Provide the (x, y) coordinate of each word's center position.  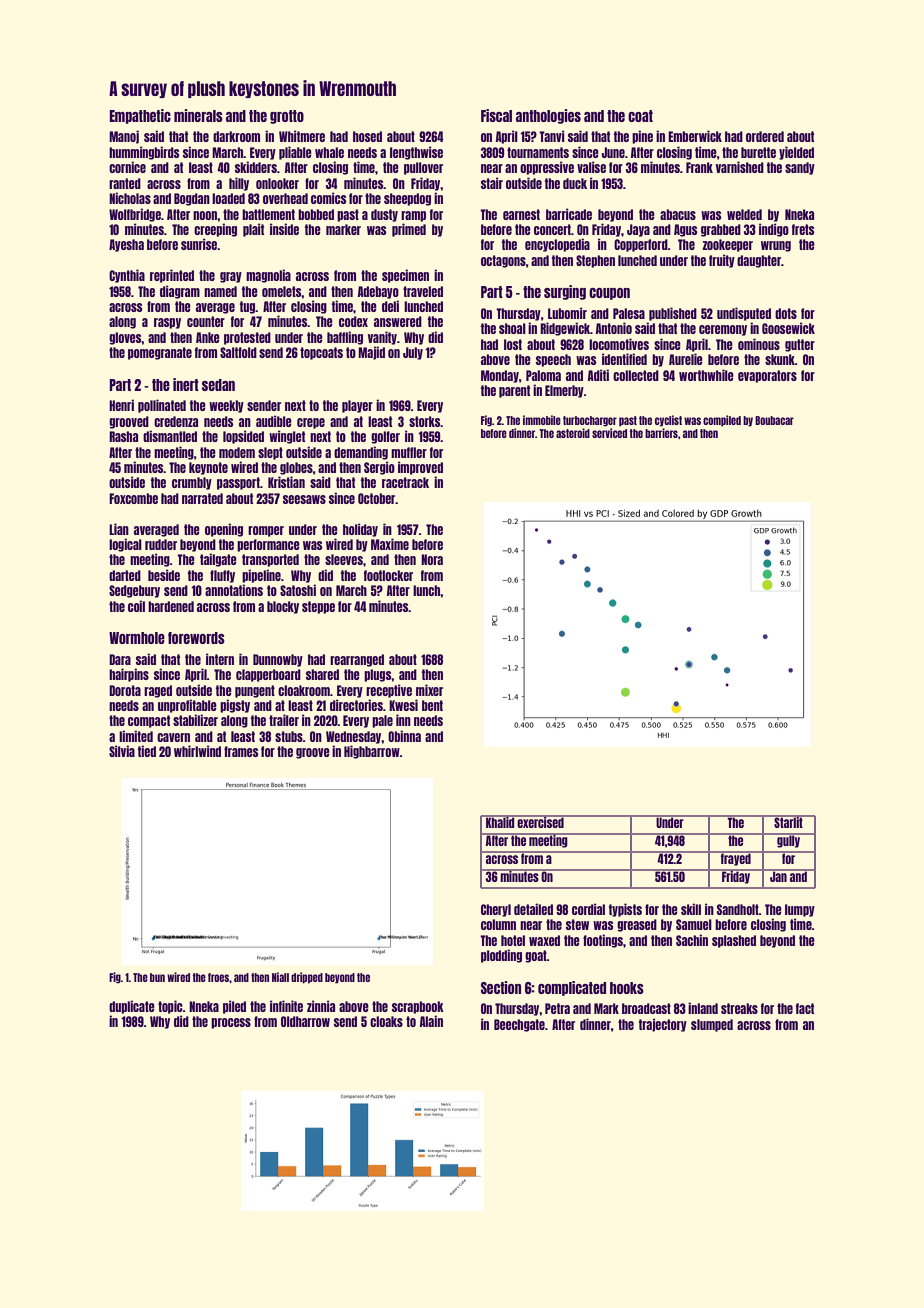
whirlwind (197, 751)
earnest (521, 214)
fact (805, 1008)
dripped (307, 978)
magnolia (268, 276)
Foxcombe (133, 498)
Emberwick (695, 136)
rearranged (357, 660)
